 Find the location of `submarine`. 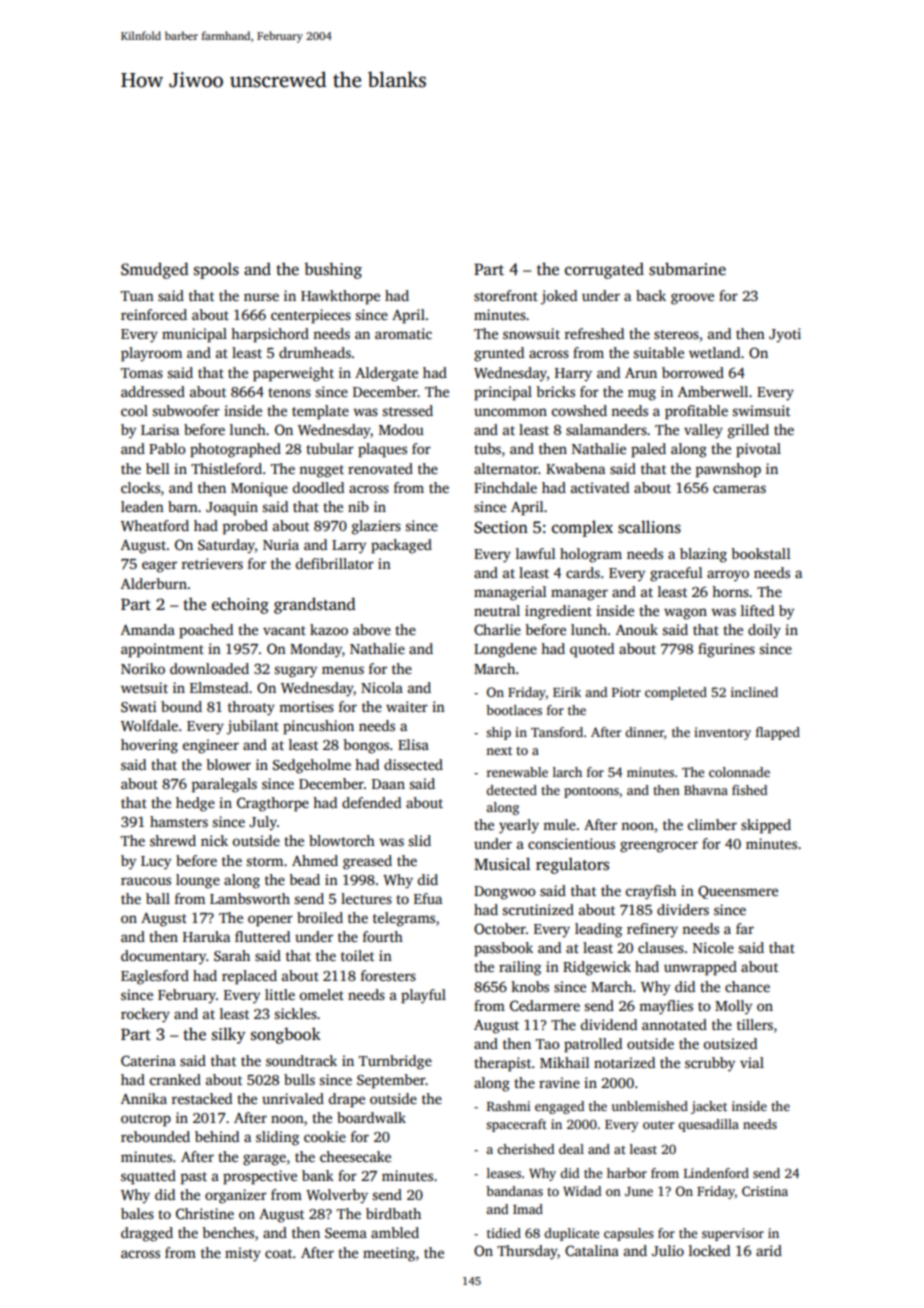

submarine is located at coordinates (687, 269).
